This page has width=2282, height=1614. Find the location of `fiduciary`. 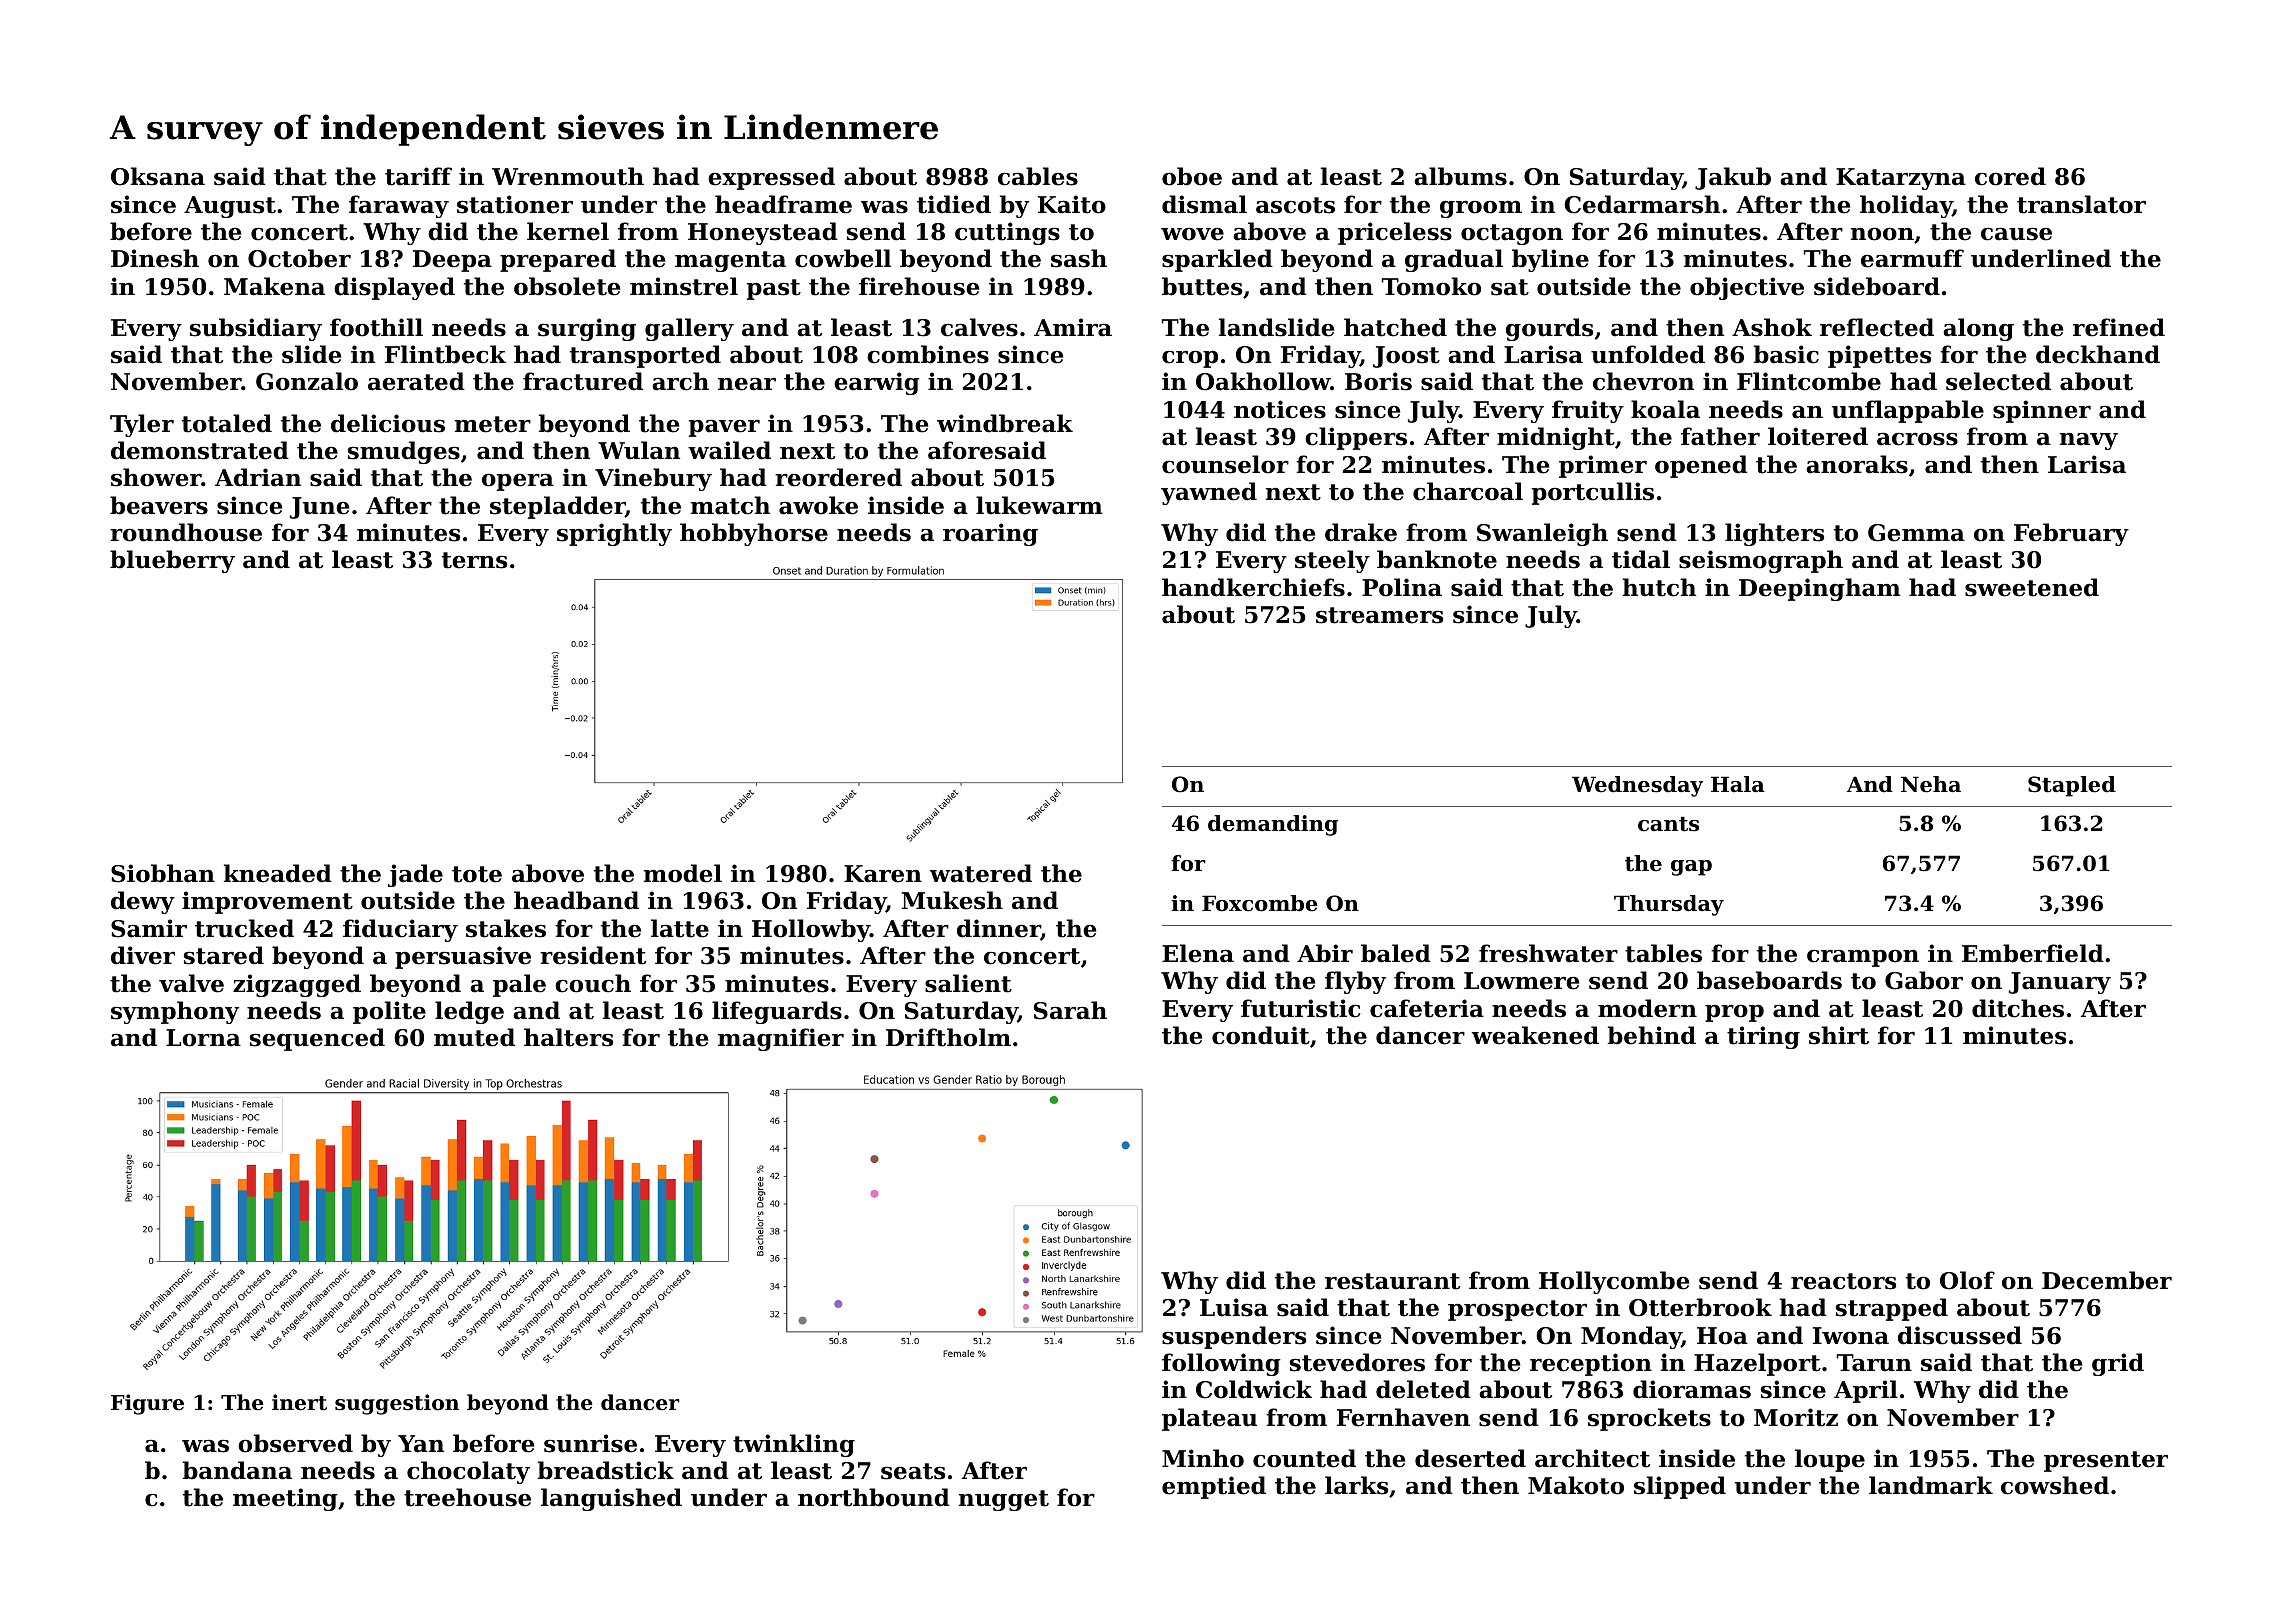

fiduciary is located at coordinates (400, 930).
